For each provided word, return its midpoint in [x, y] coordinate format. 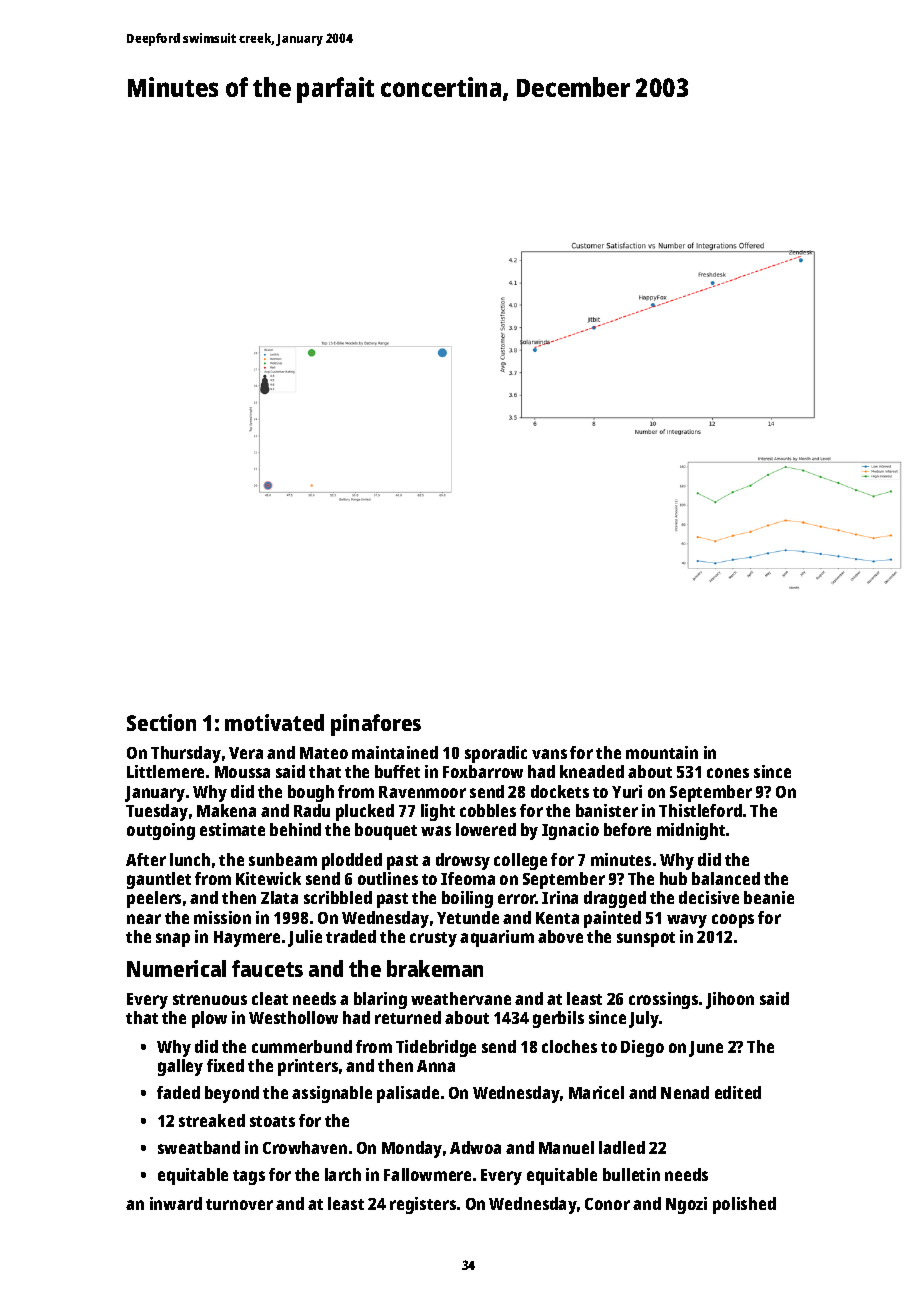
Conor [607, 1204]
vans [549, 754]
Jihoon [730, 1000]
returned [408, 1017]
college [520, 861]
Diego [642, 1048]
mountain [662, 752]
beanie [769, 897]
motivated [274, 722]
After [146, 859]
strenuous [210, 999]
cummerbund [302, 1046]
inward [176, 1203]
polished [744, 1205]
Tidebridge [436, 1048]
